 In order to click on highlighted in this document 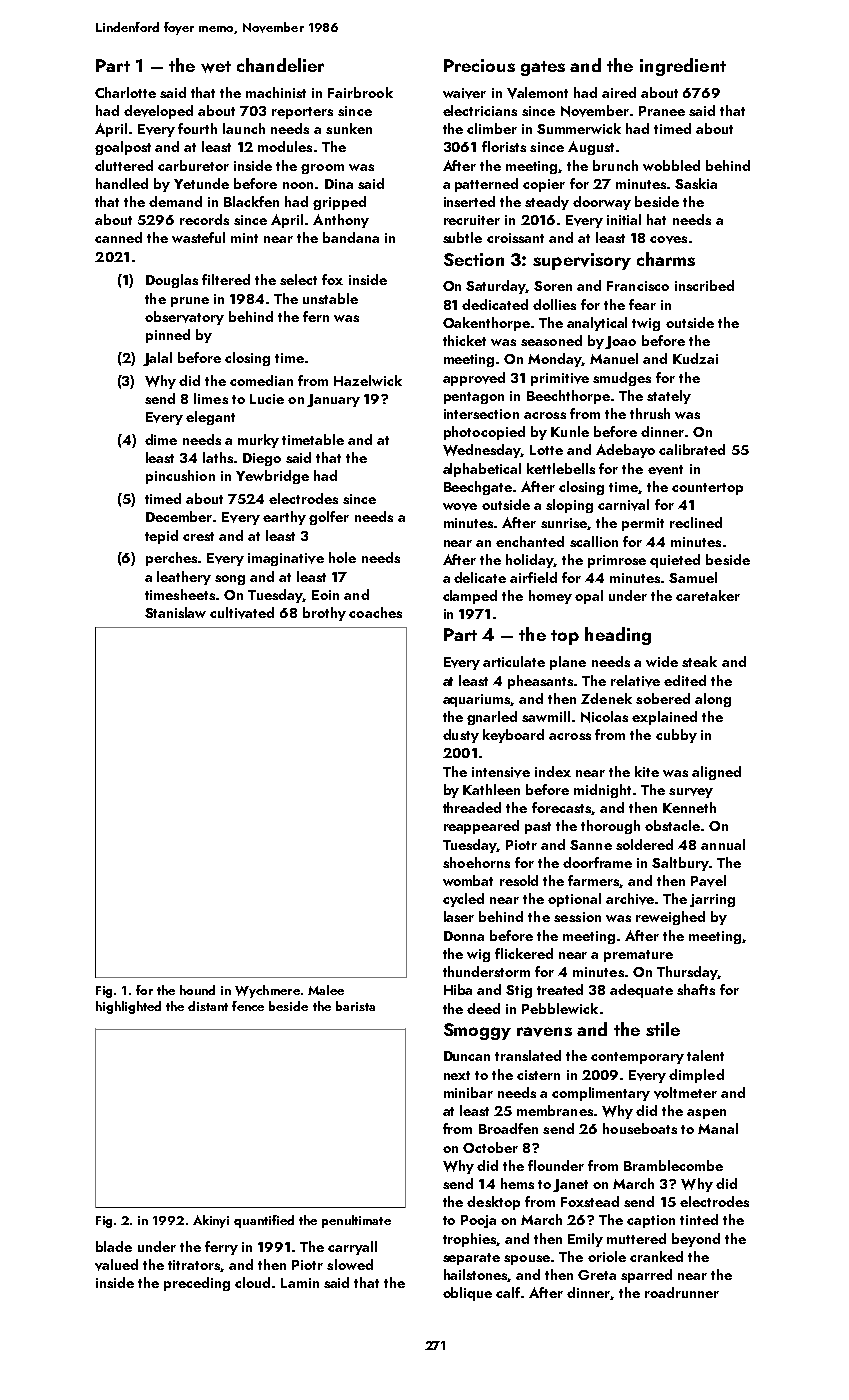, I will do `click(128, 1007)`.
